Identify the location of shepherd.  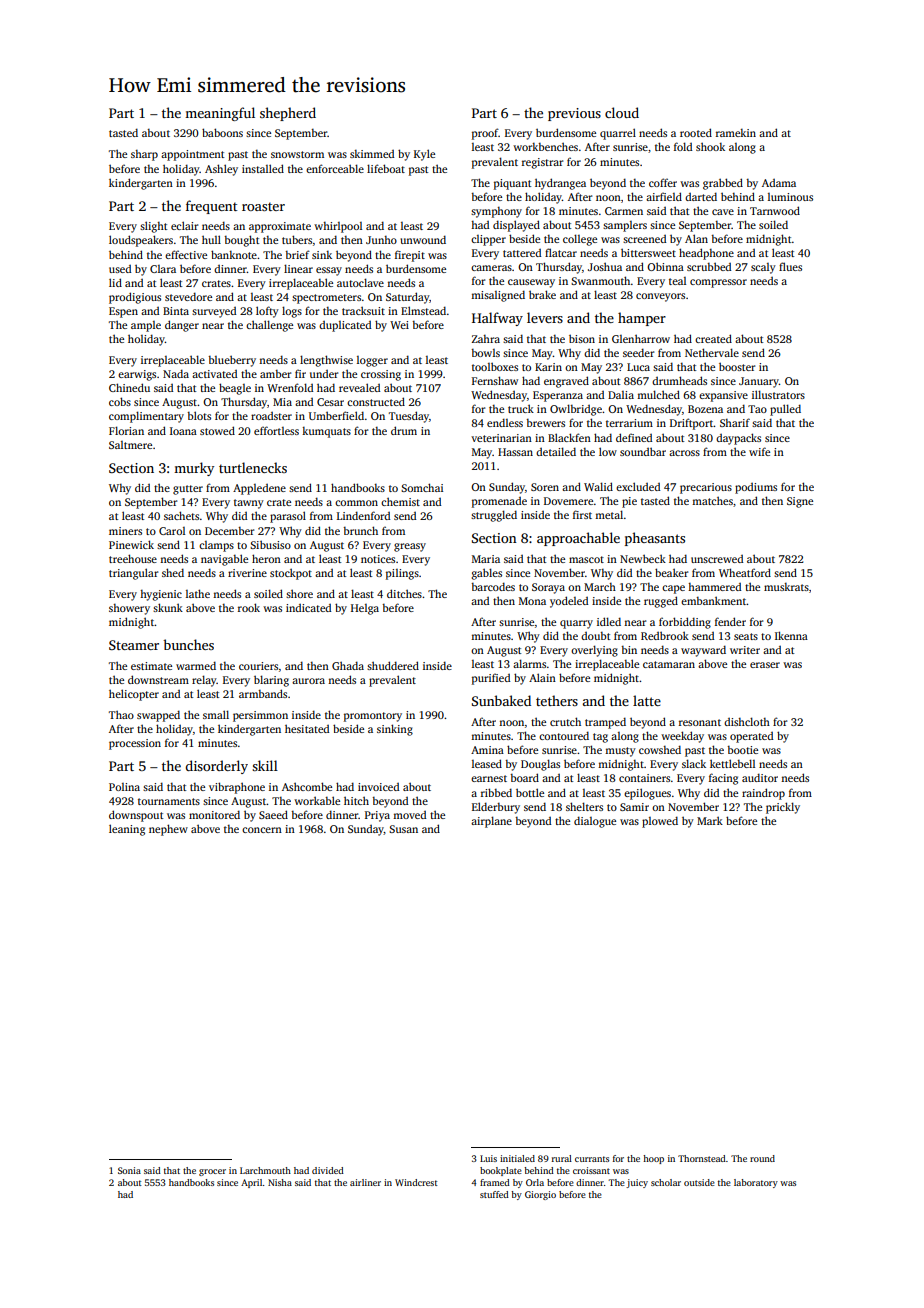
(288, 114).
